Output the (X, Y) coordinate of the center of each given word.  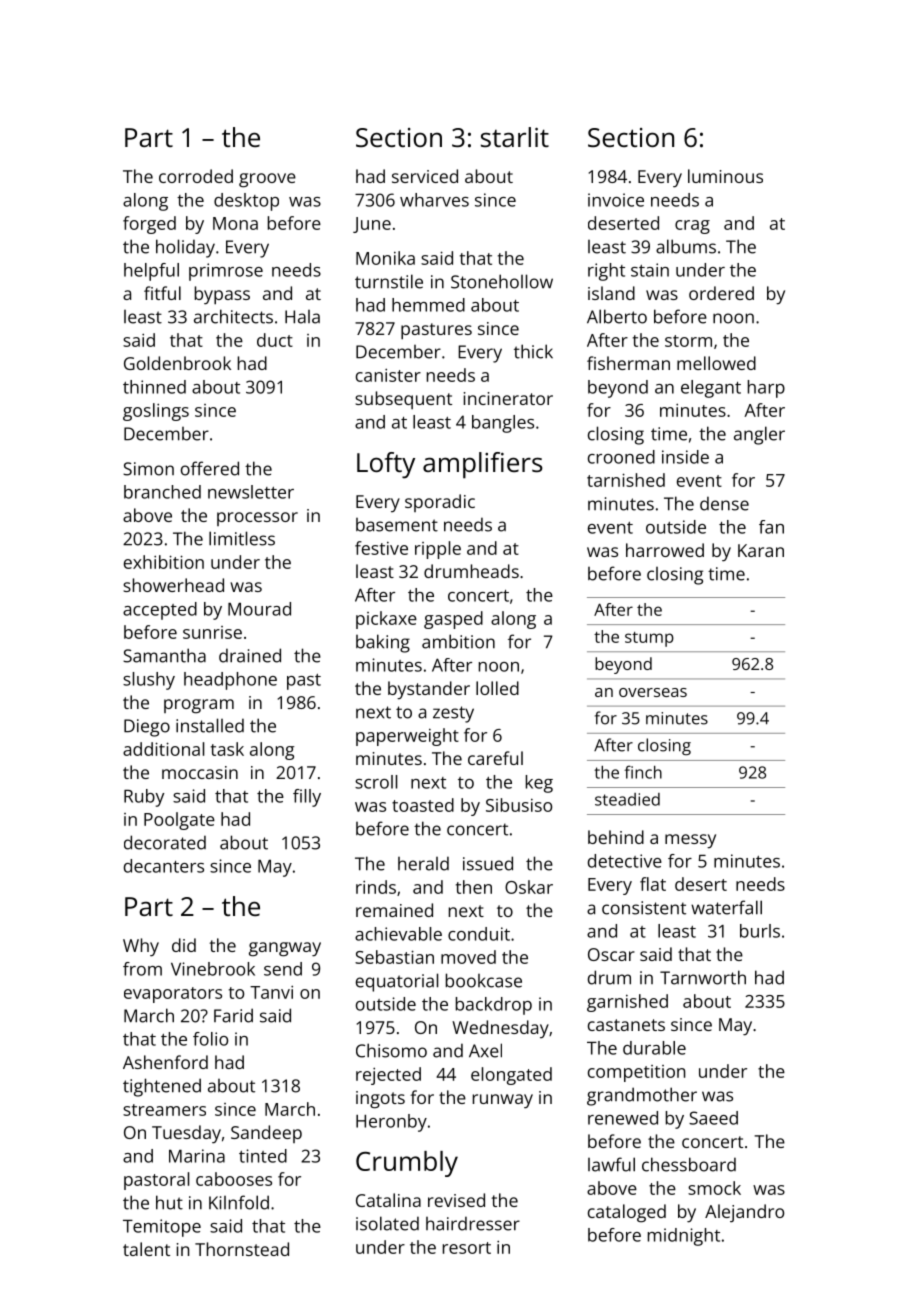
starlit (515, 137)
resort (467, 1248)
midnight (684, 1237)
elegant (711, 389)
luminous (725, 176)
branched (162, 492)
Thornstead (242, 1249)
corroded (196, 176)
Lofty (386, 465)
